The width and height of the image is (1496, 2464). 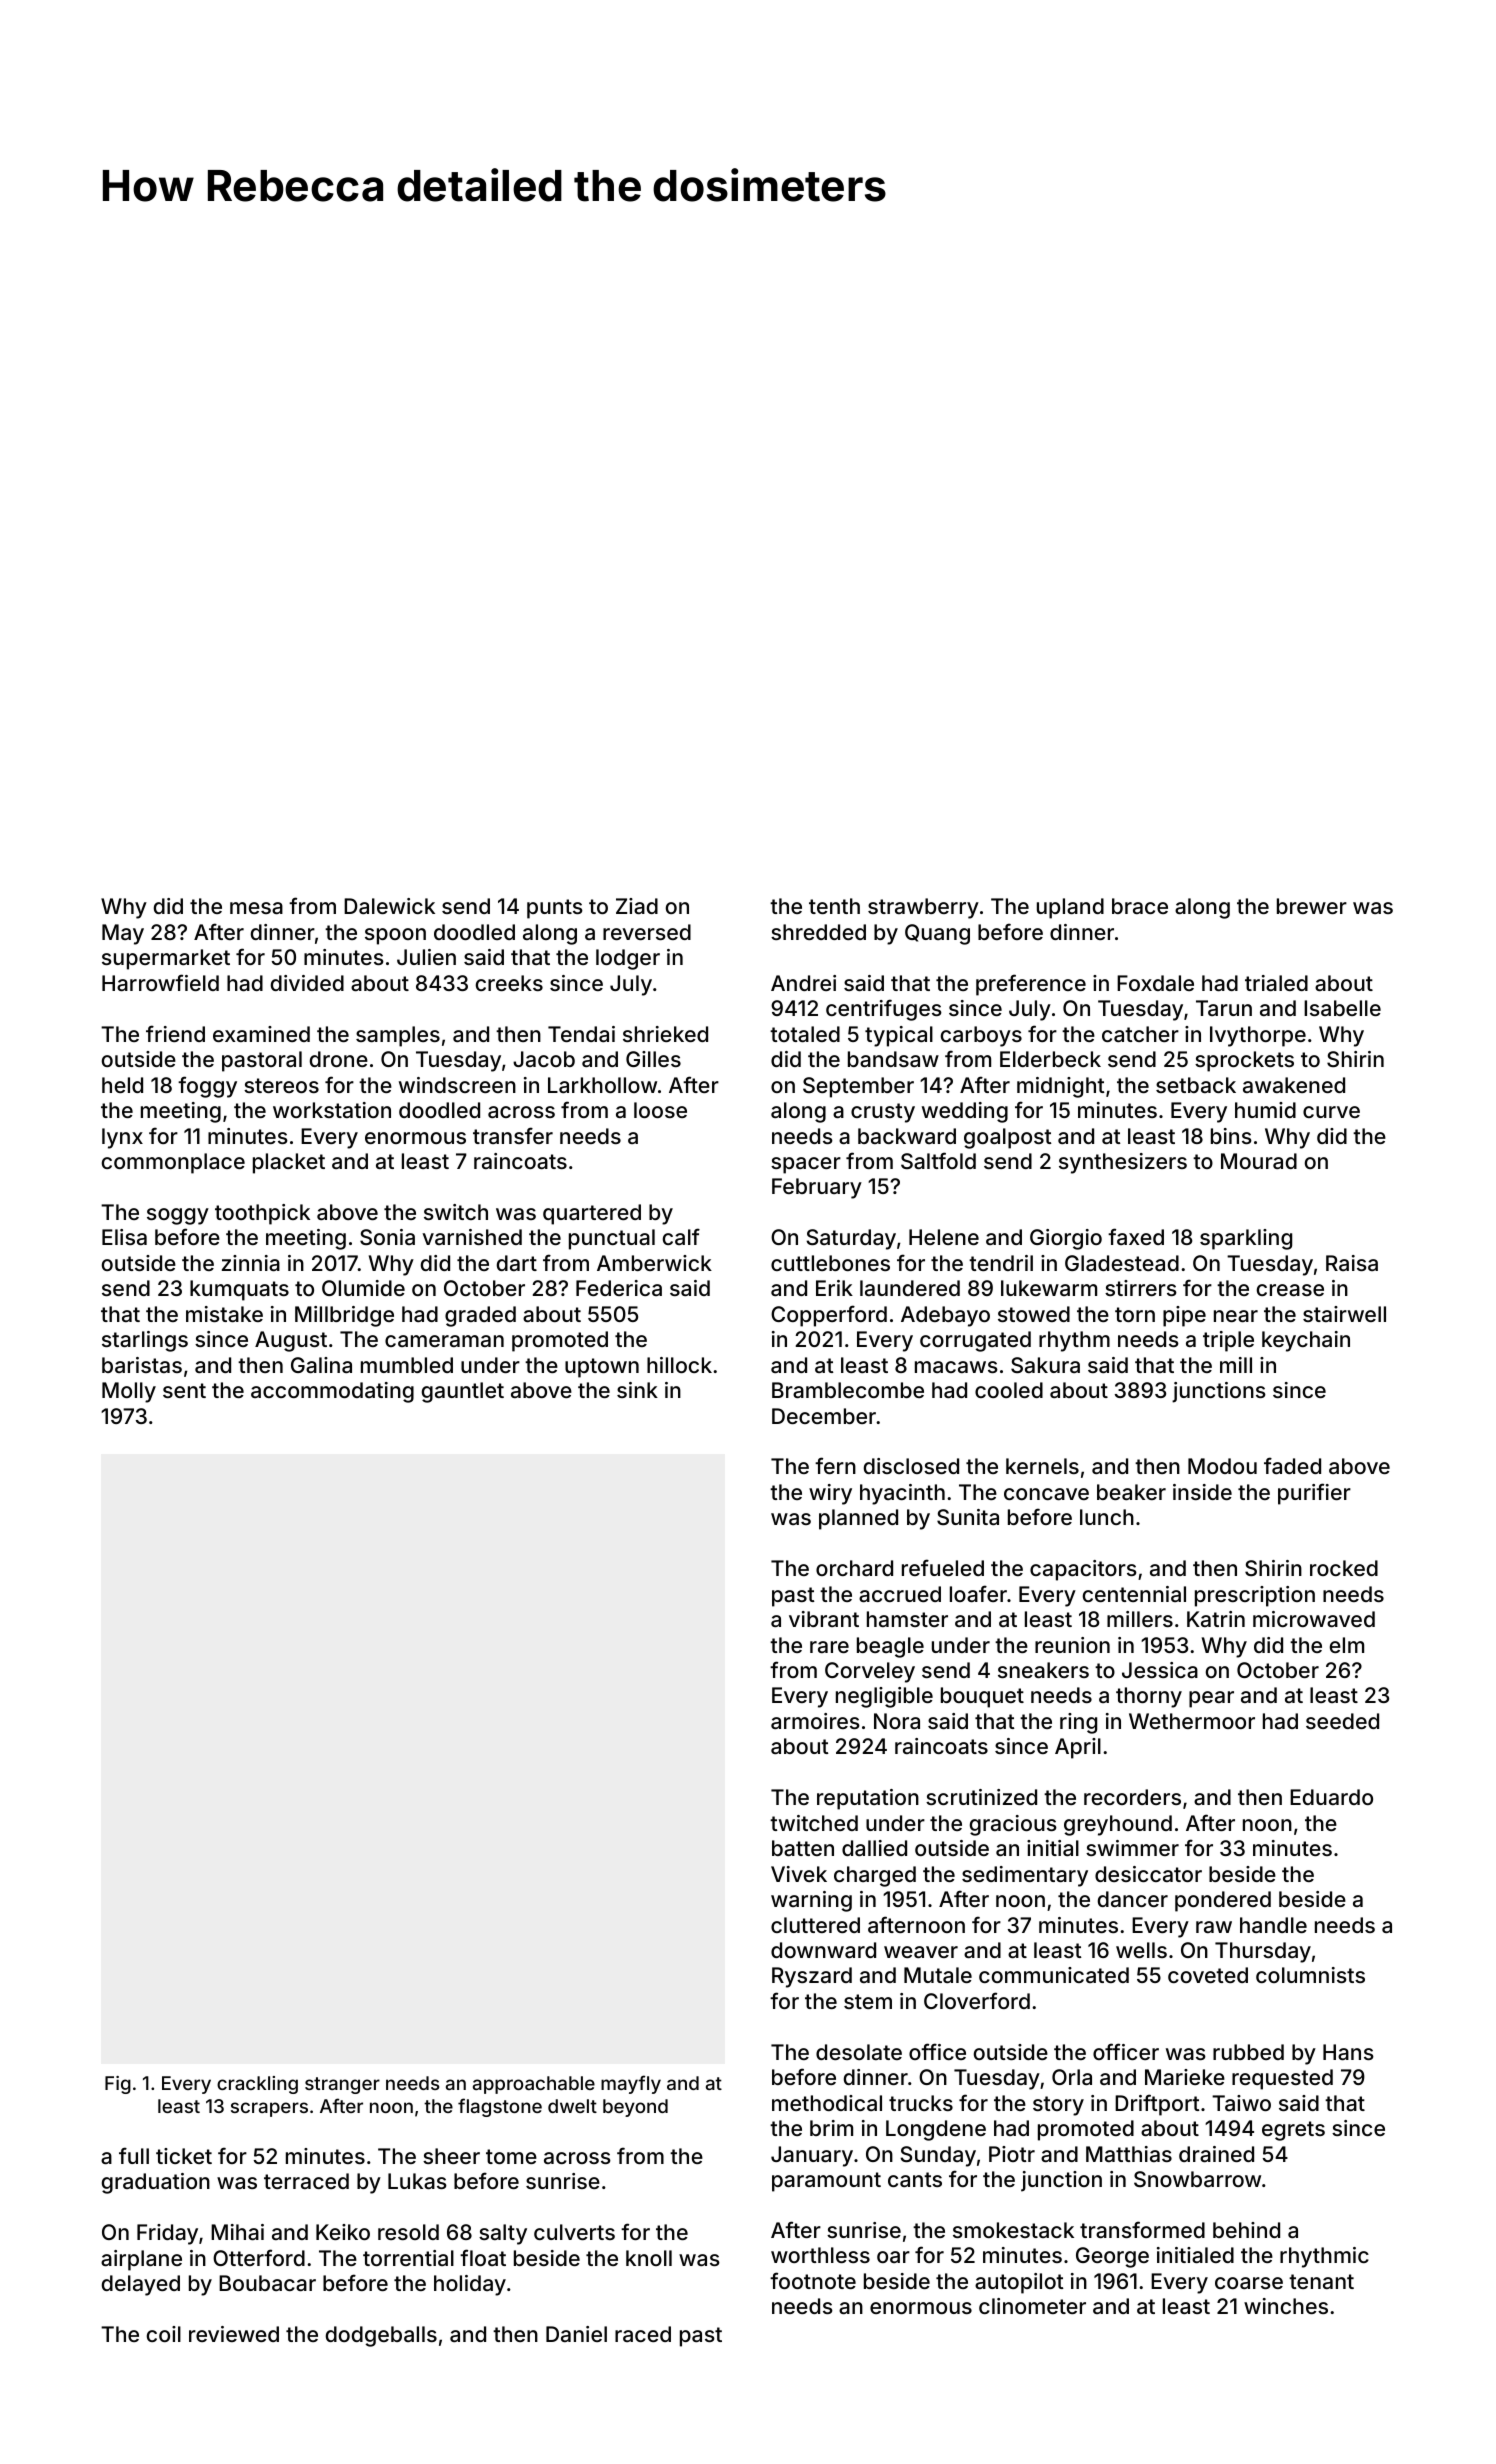 What do you see at coordinates (915, 2179) in the image?
I see `cants` at bounding box center [915, 2179].
